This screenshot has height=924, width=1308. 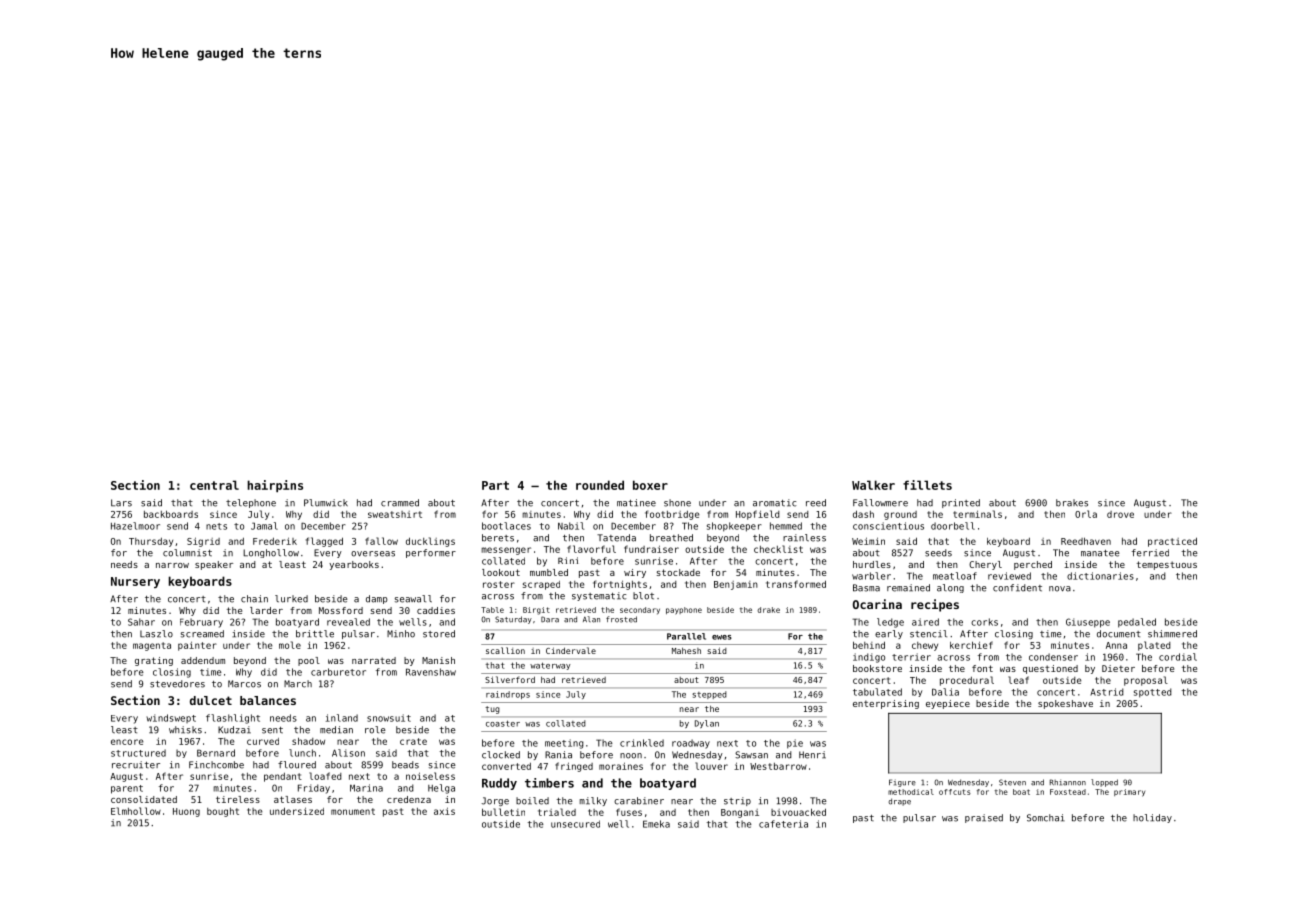 I want to click on fillets, so click(x=927, y=485).
